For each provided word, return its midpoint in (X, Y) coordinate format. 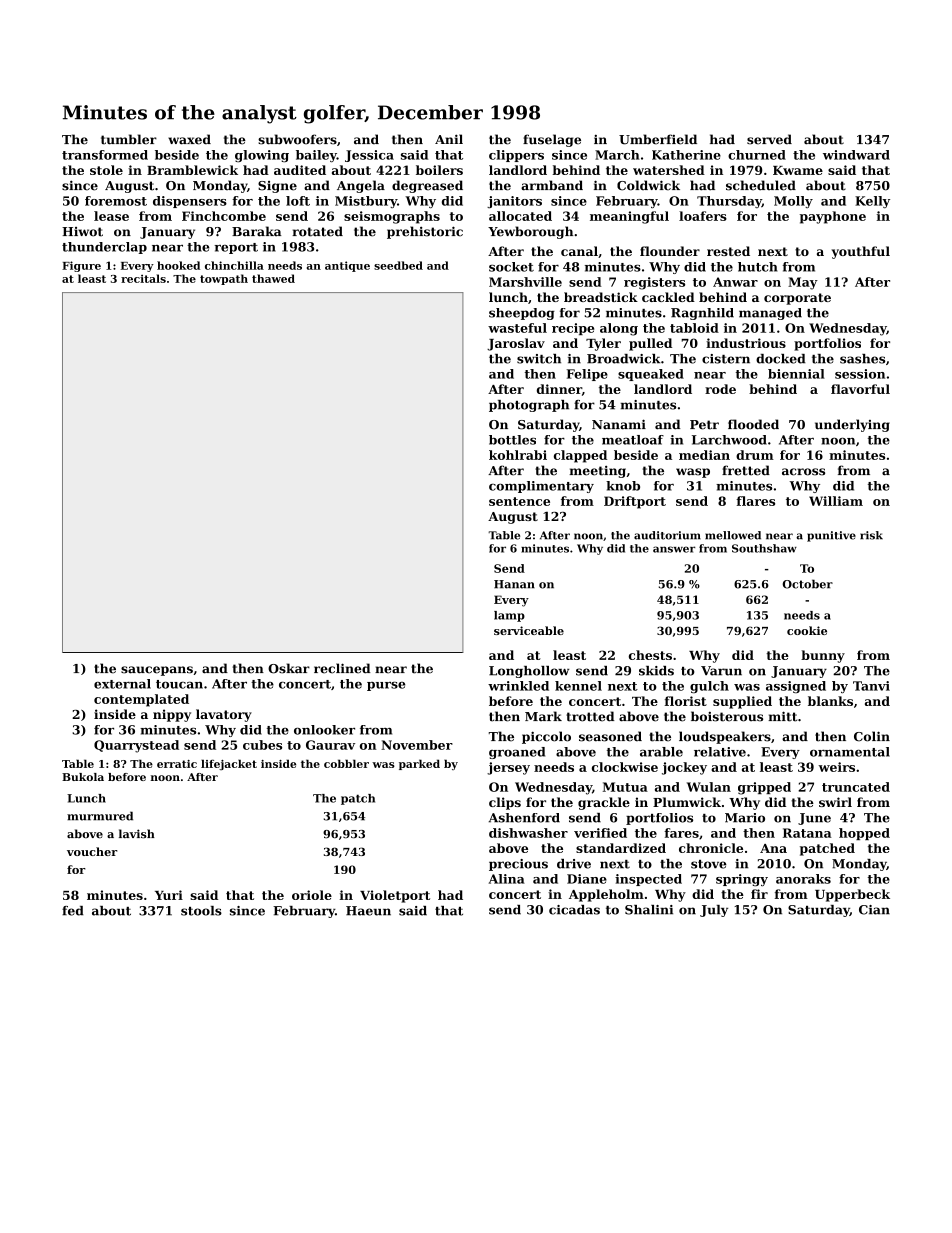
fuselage (552, 140)
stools (201, 911)
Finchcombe (224, 216)
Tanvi (871, 686)
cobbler (346, 763)
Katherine (686, 155)
